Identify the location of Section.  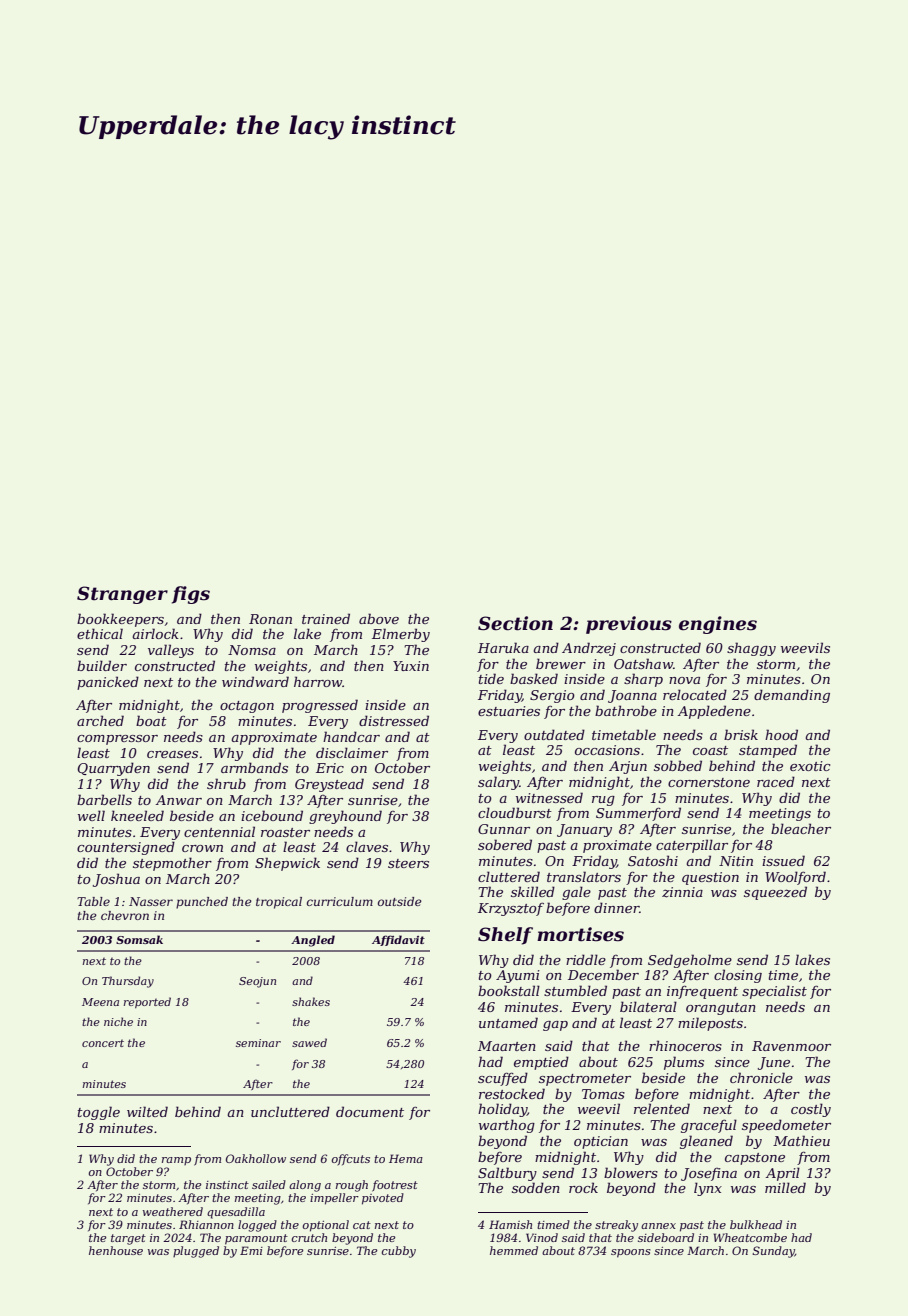
(515, 623).
